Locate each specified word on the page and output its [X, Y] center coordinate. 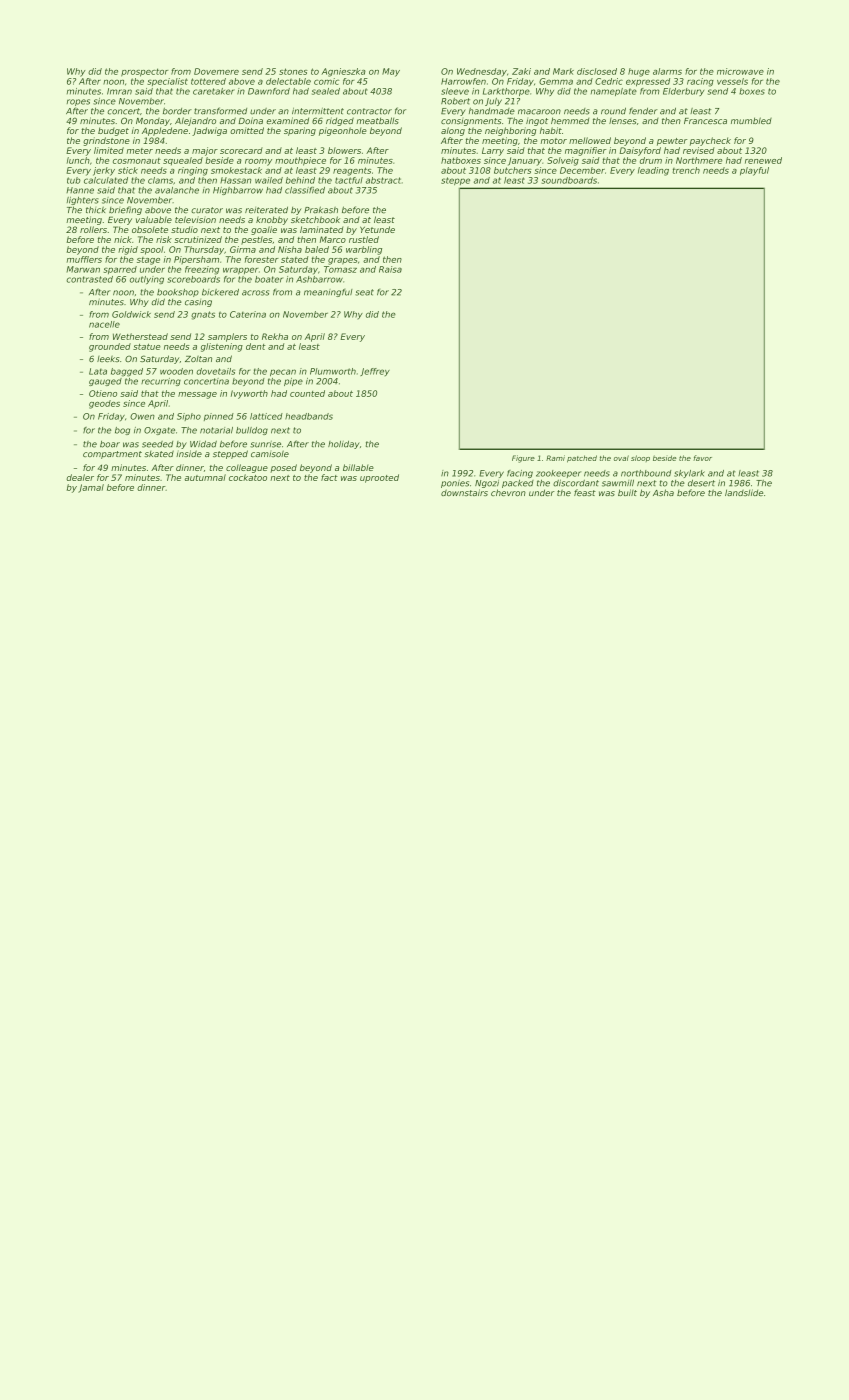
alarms [667, 71]
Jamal [91, 488]
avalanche [177, 190]
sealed [326, 91]
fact [329, 477]
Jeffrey [375, 372]
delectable [288, 81]
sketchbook [315, 219]
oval [621, 458]
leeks [108, 359]
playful [754, 171]
